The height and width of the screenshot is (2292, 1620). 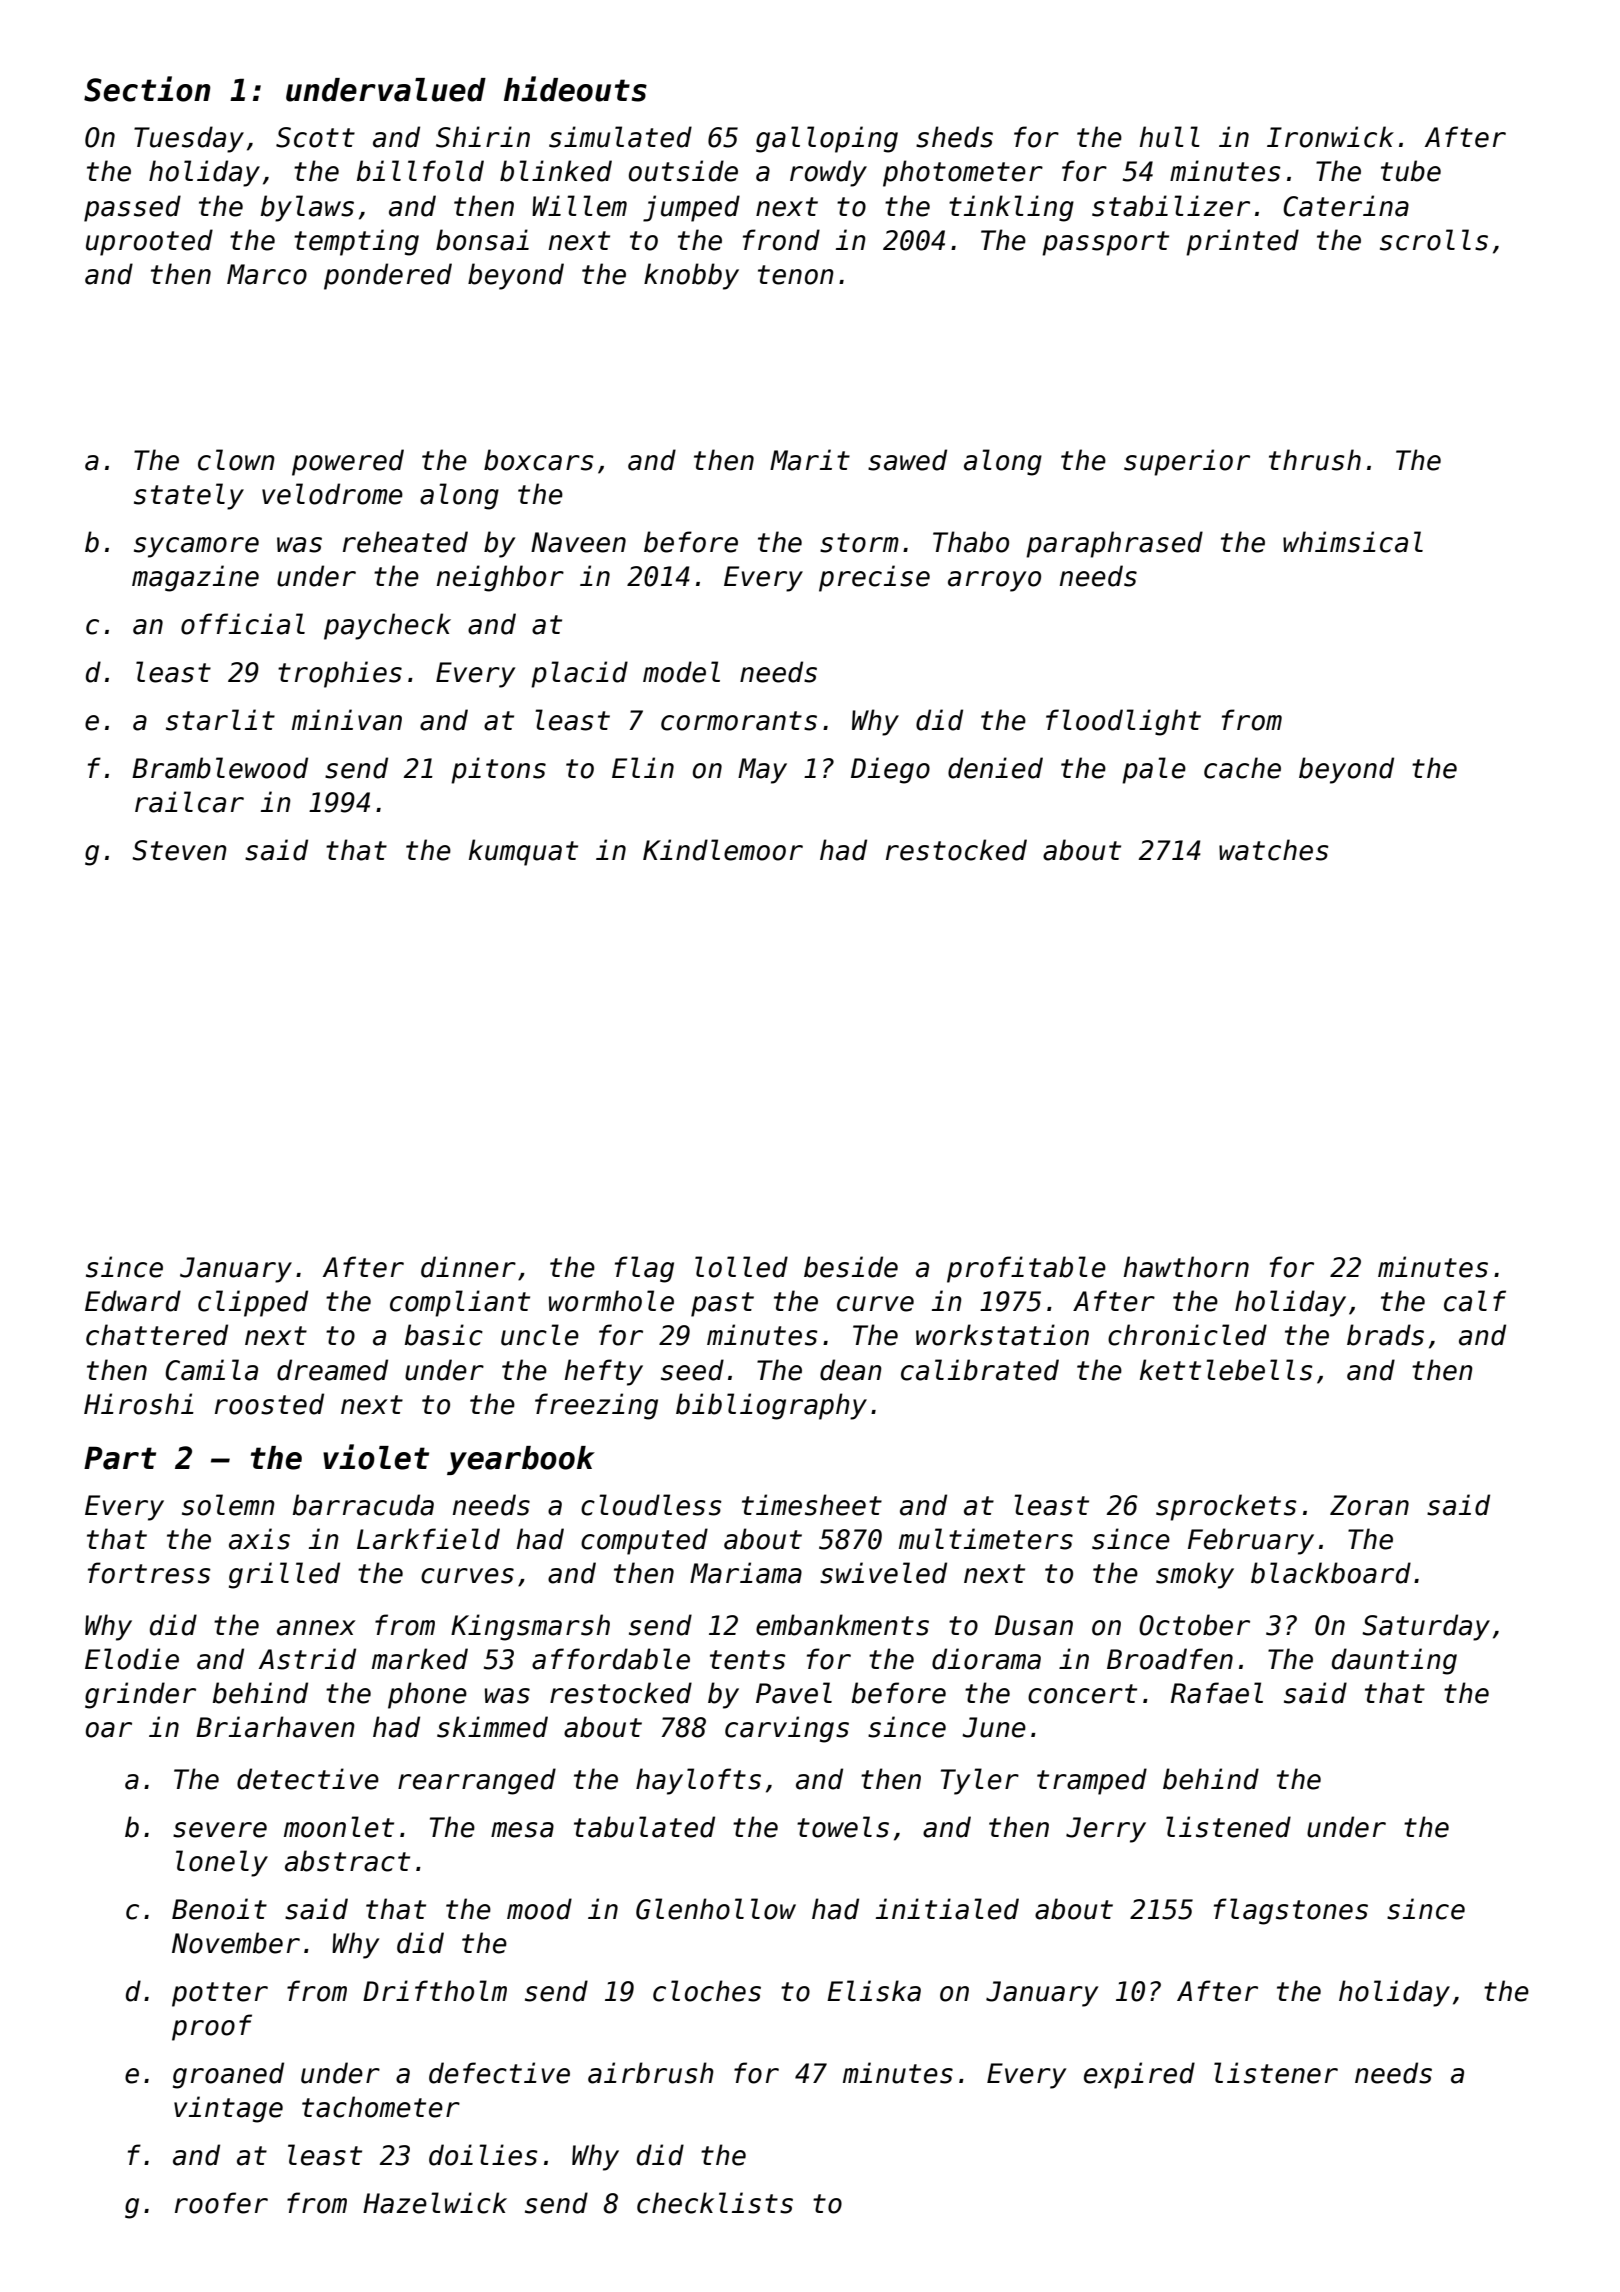 I want to click on hull, so click(x=1170, y=137).
